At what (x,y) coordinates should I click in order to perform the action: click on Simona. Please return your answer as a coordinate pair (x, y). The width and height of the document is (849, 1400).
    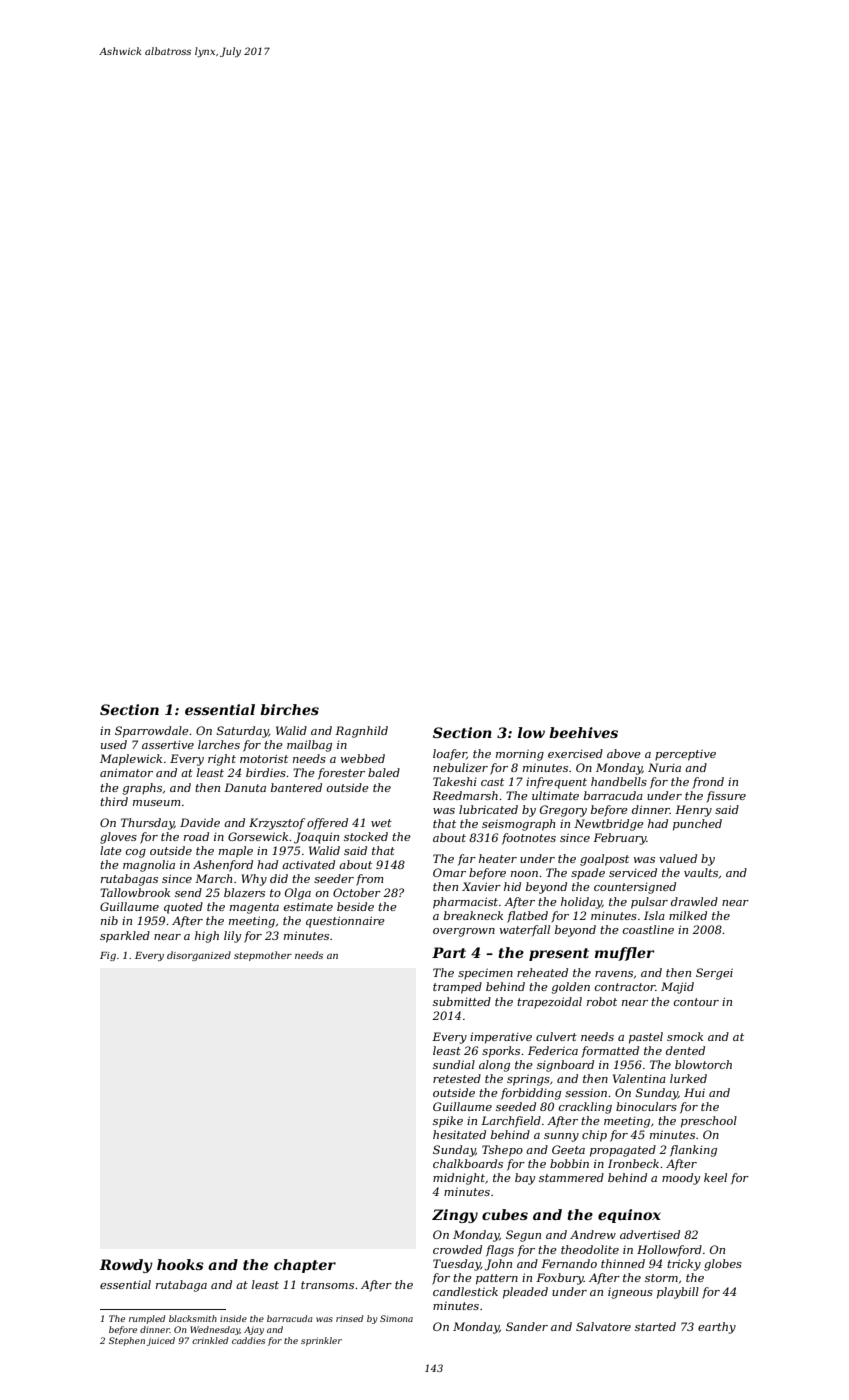
    Looking at the image, I should click on (396, 1318).
